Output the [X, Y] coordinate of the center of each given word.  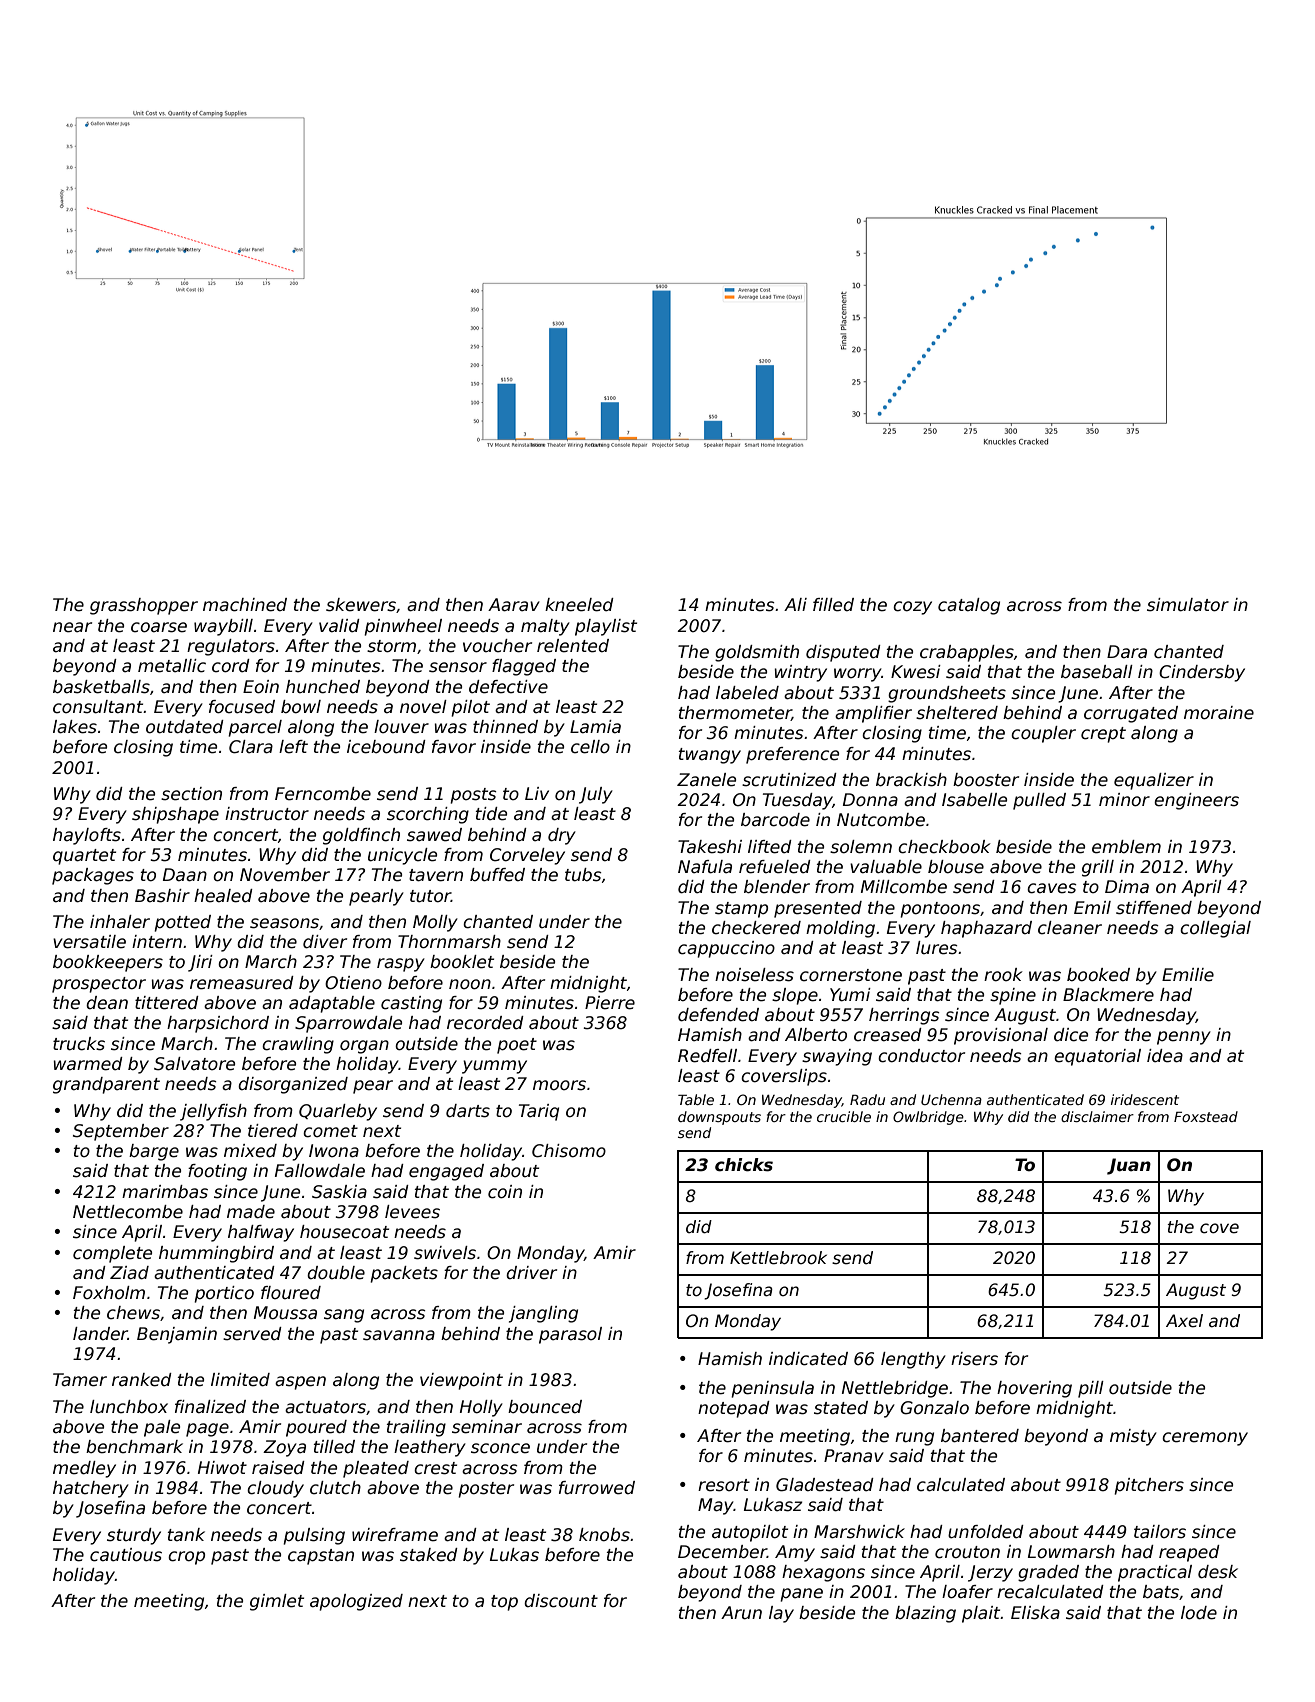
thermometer [735, 713]
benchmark [134, 1447]
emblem [1126, 847]
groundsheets [947, 694]
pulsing [314, 1536]
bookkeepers [108, 963]
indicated [808, 1359]
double [336, 1273]
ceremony [1205, 1439]
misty [1133, 1437]
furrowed [597, 1488]
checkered [756, 928]
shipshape [175, 815]
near [72, 627]
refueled [775, 867]
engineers [1196, 801]
